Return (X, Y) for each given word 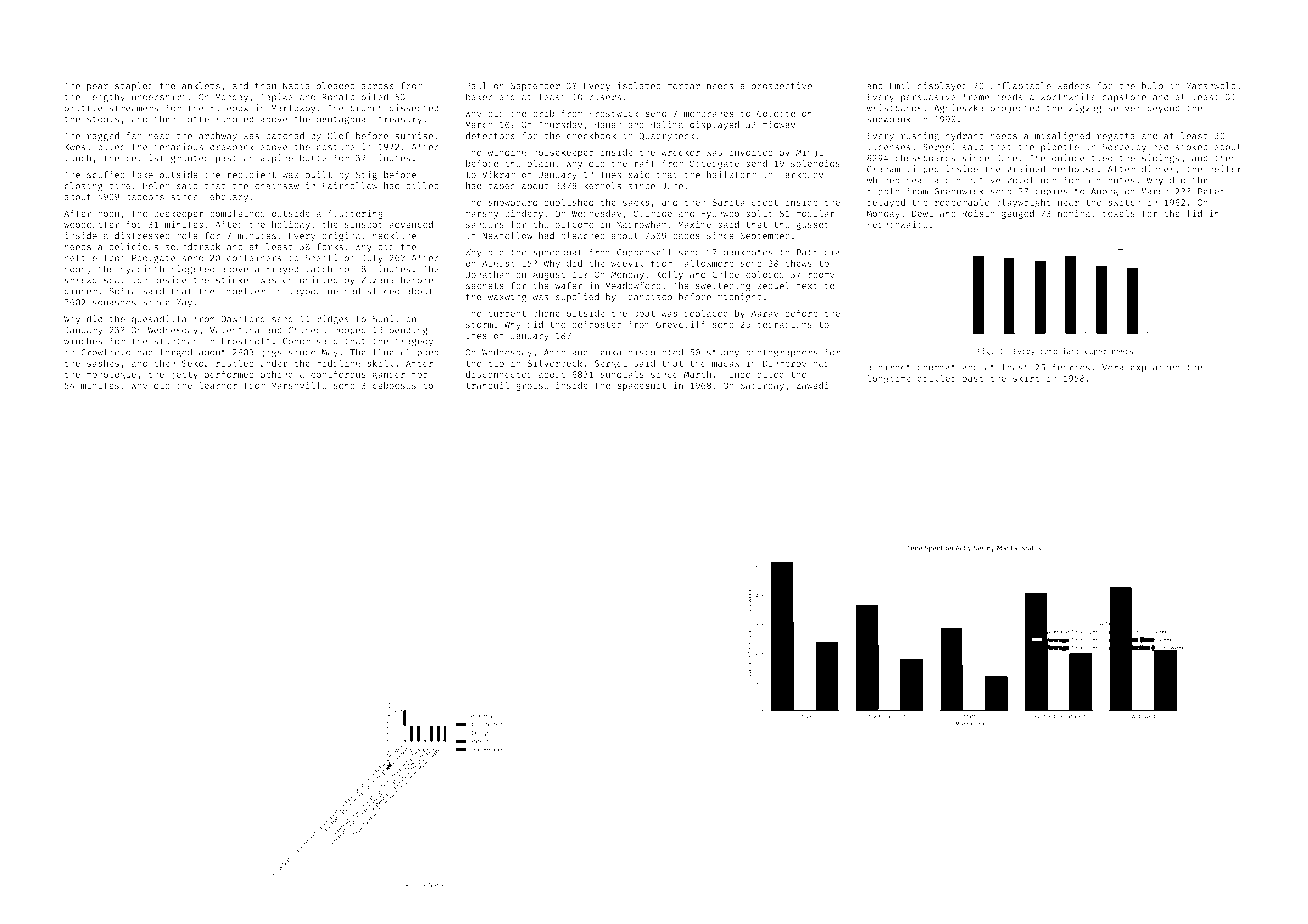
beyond (1163, 109)
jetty (184, 375)
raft (644, 163)
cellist (145, 158)
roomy (821, 276)
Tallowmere (706, 263)
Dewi (922, 213)
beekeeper (179, 214)
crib (543, 113)
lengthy (106, 97)
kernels (602, 185)
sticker (235, 280)
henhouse (1074, 169)
